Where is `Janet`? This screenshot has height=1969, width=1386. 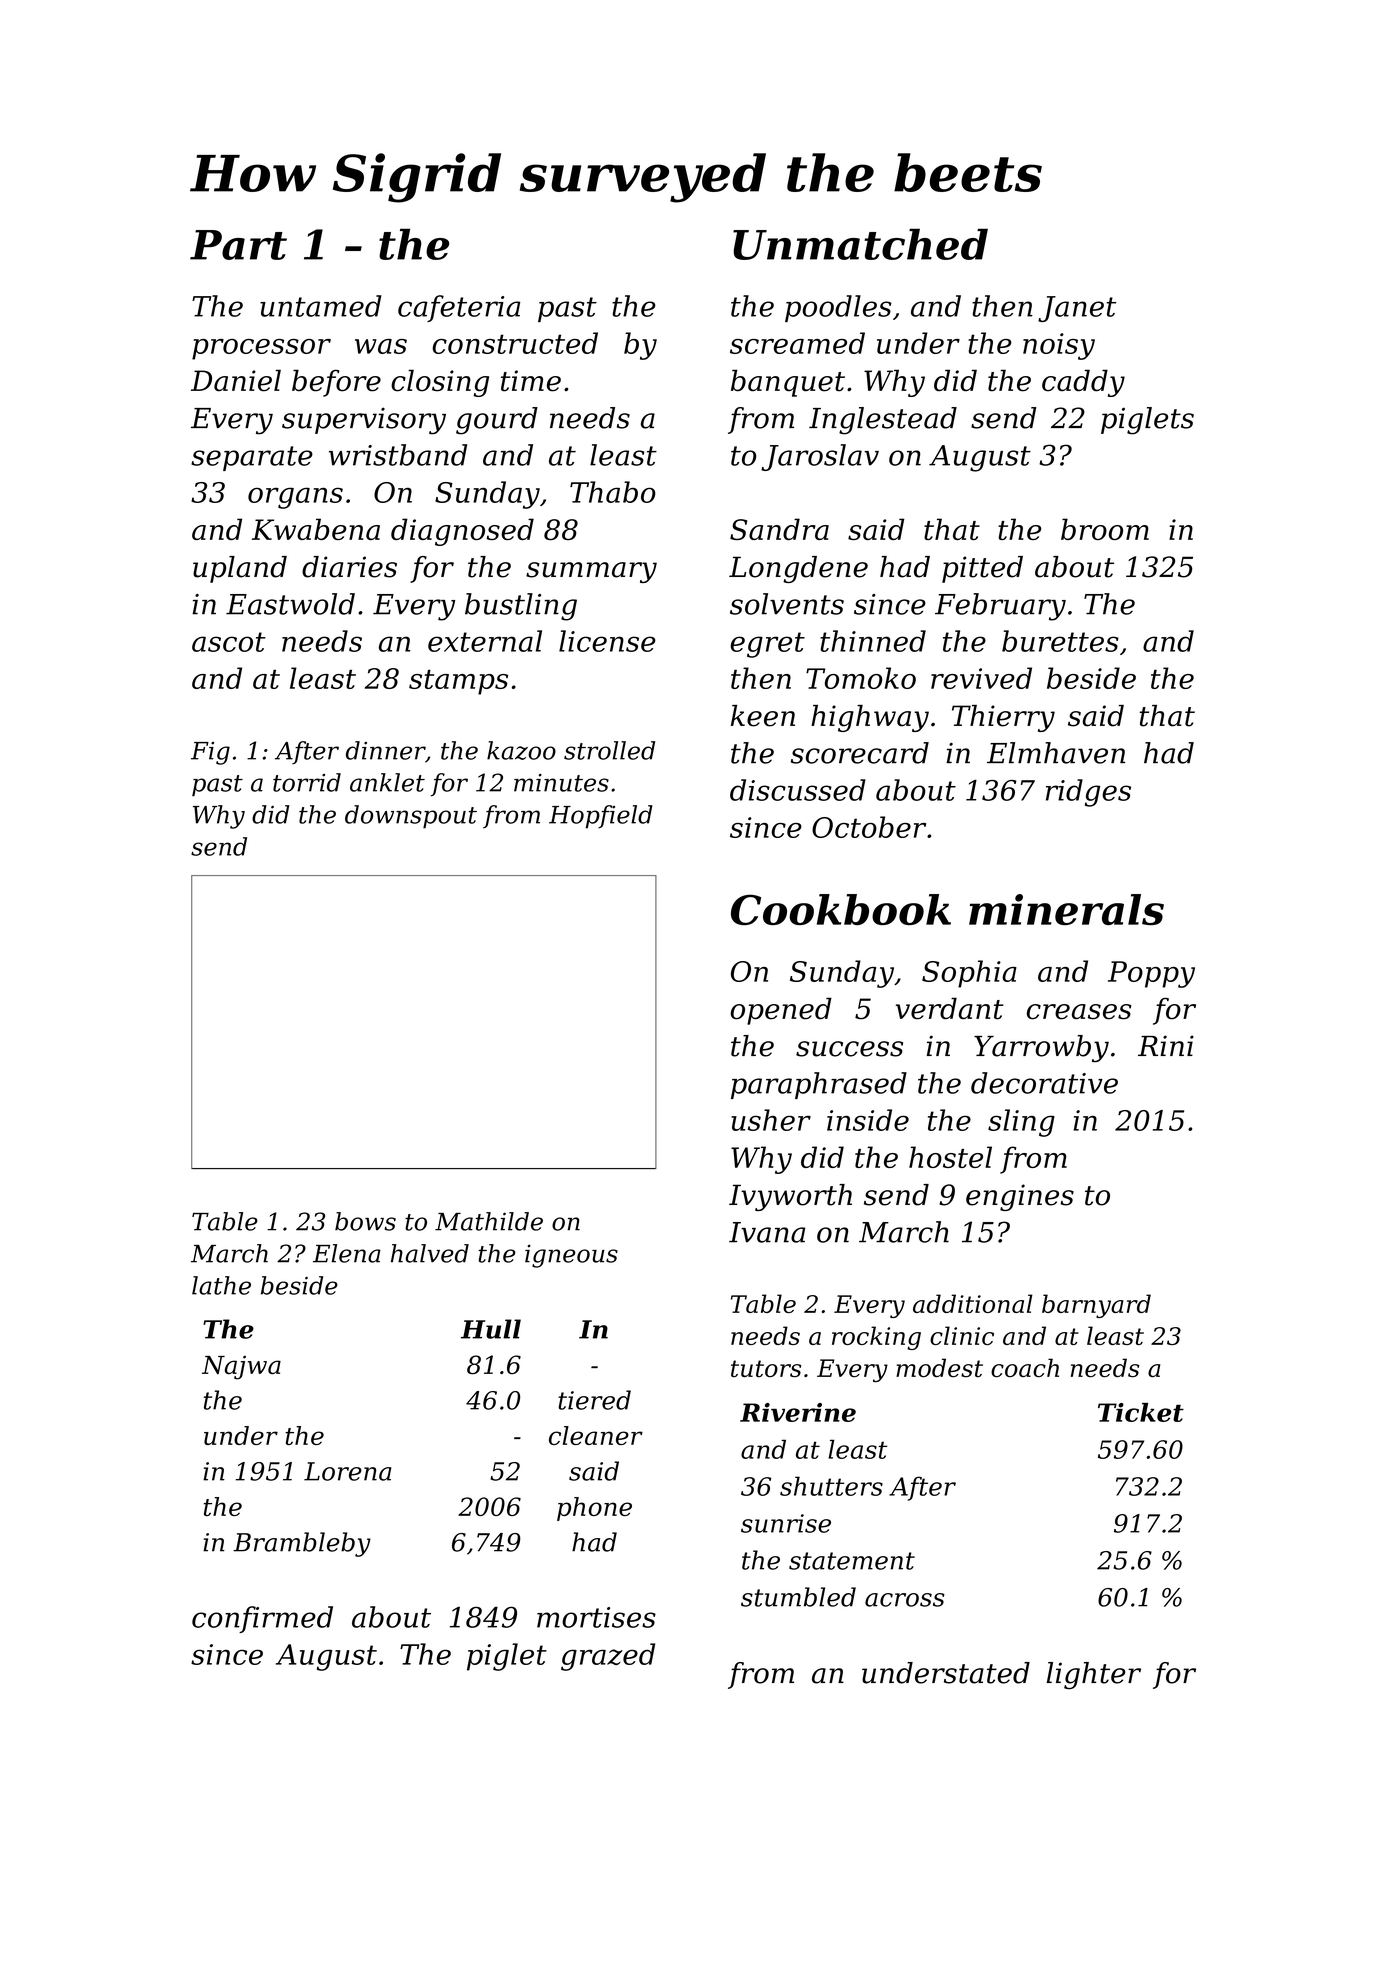 Janet is located at coordinates (1077, 309).
